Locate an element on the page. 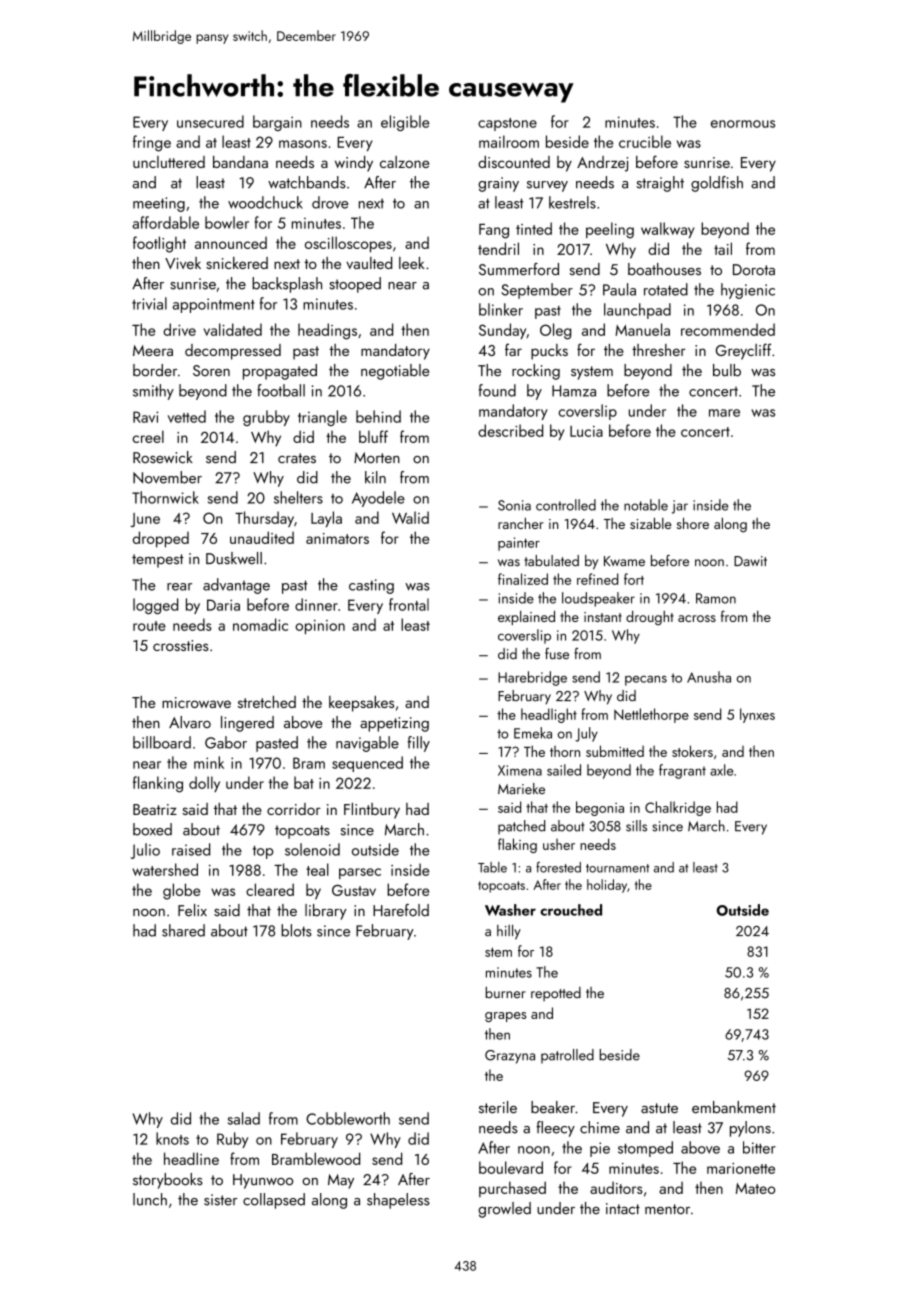 Image resolution: width=908 pixels, height=1316 pixels. capstone is located at coordinates (507, 124).
